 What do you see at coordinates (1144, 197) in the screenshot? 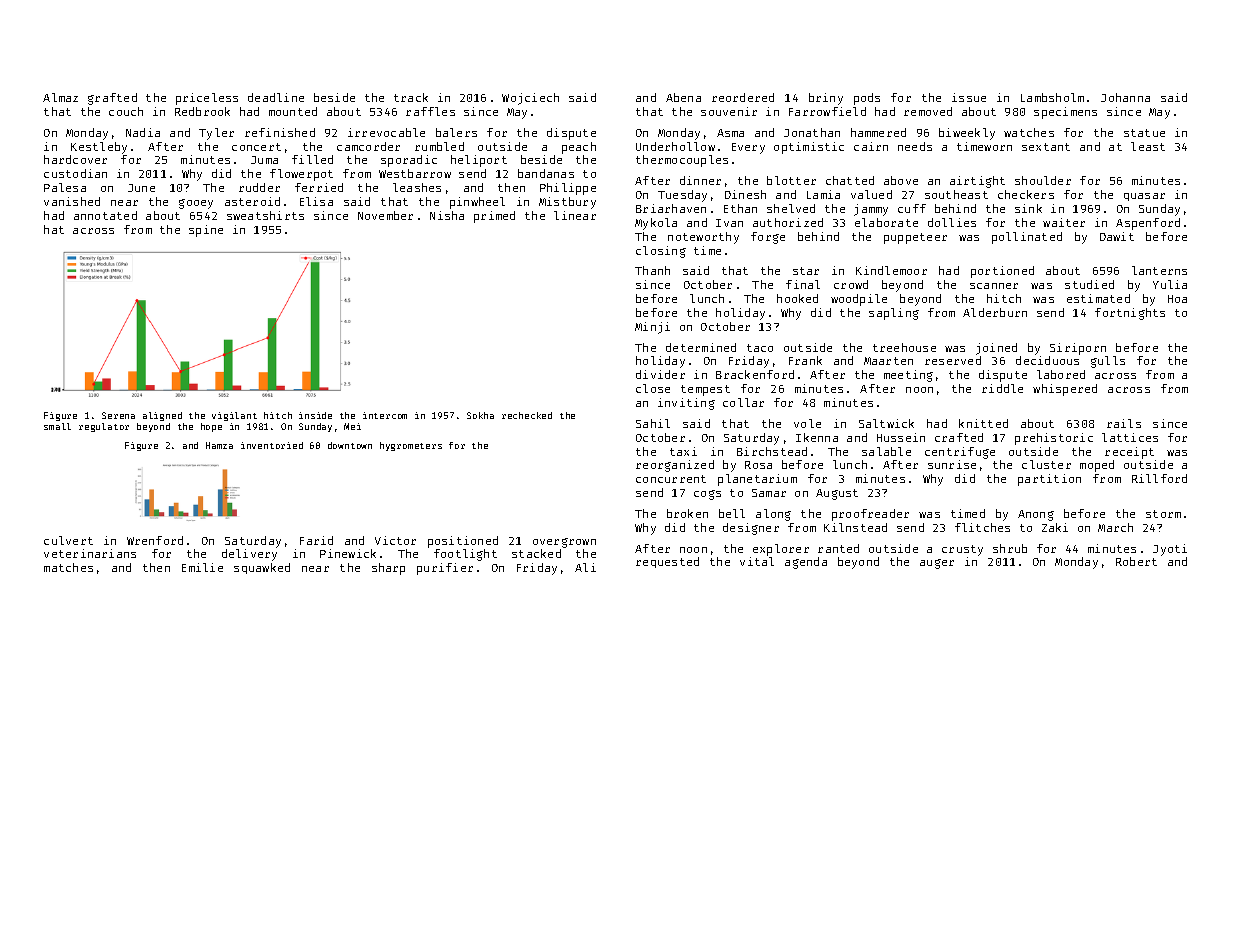
I see `quasar` at bounding box center [1144, 197].
